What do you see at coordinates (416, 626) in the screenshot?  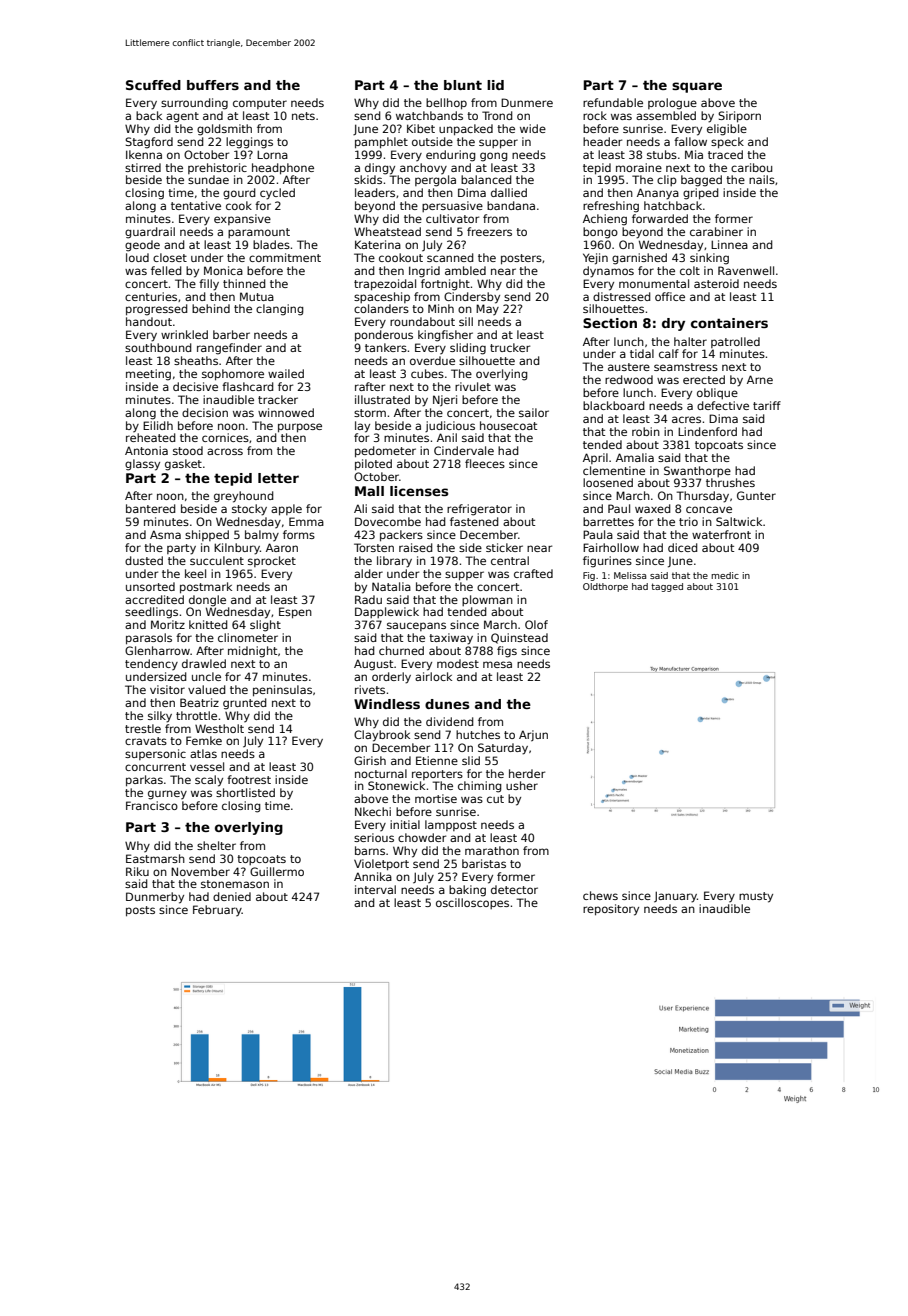 I see `saucepans` at bounding box center [416, 626].
